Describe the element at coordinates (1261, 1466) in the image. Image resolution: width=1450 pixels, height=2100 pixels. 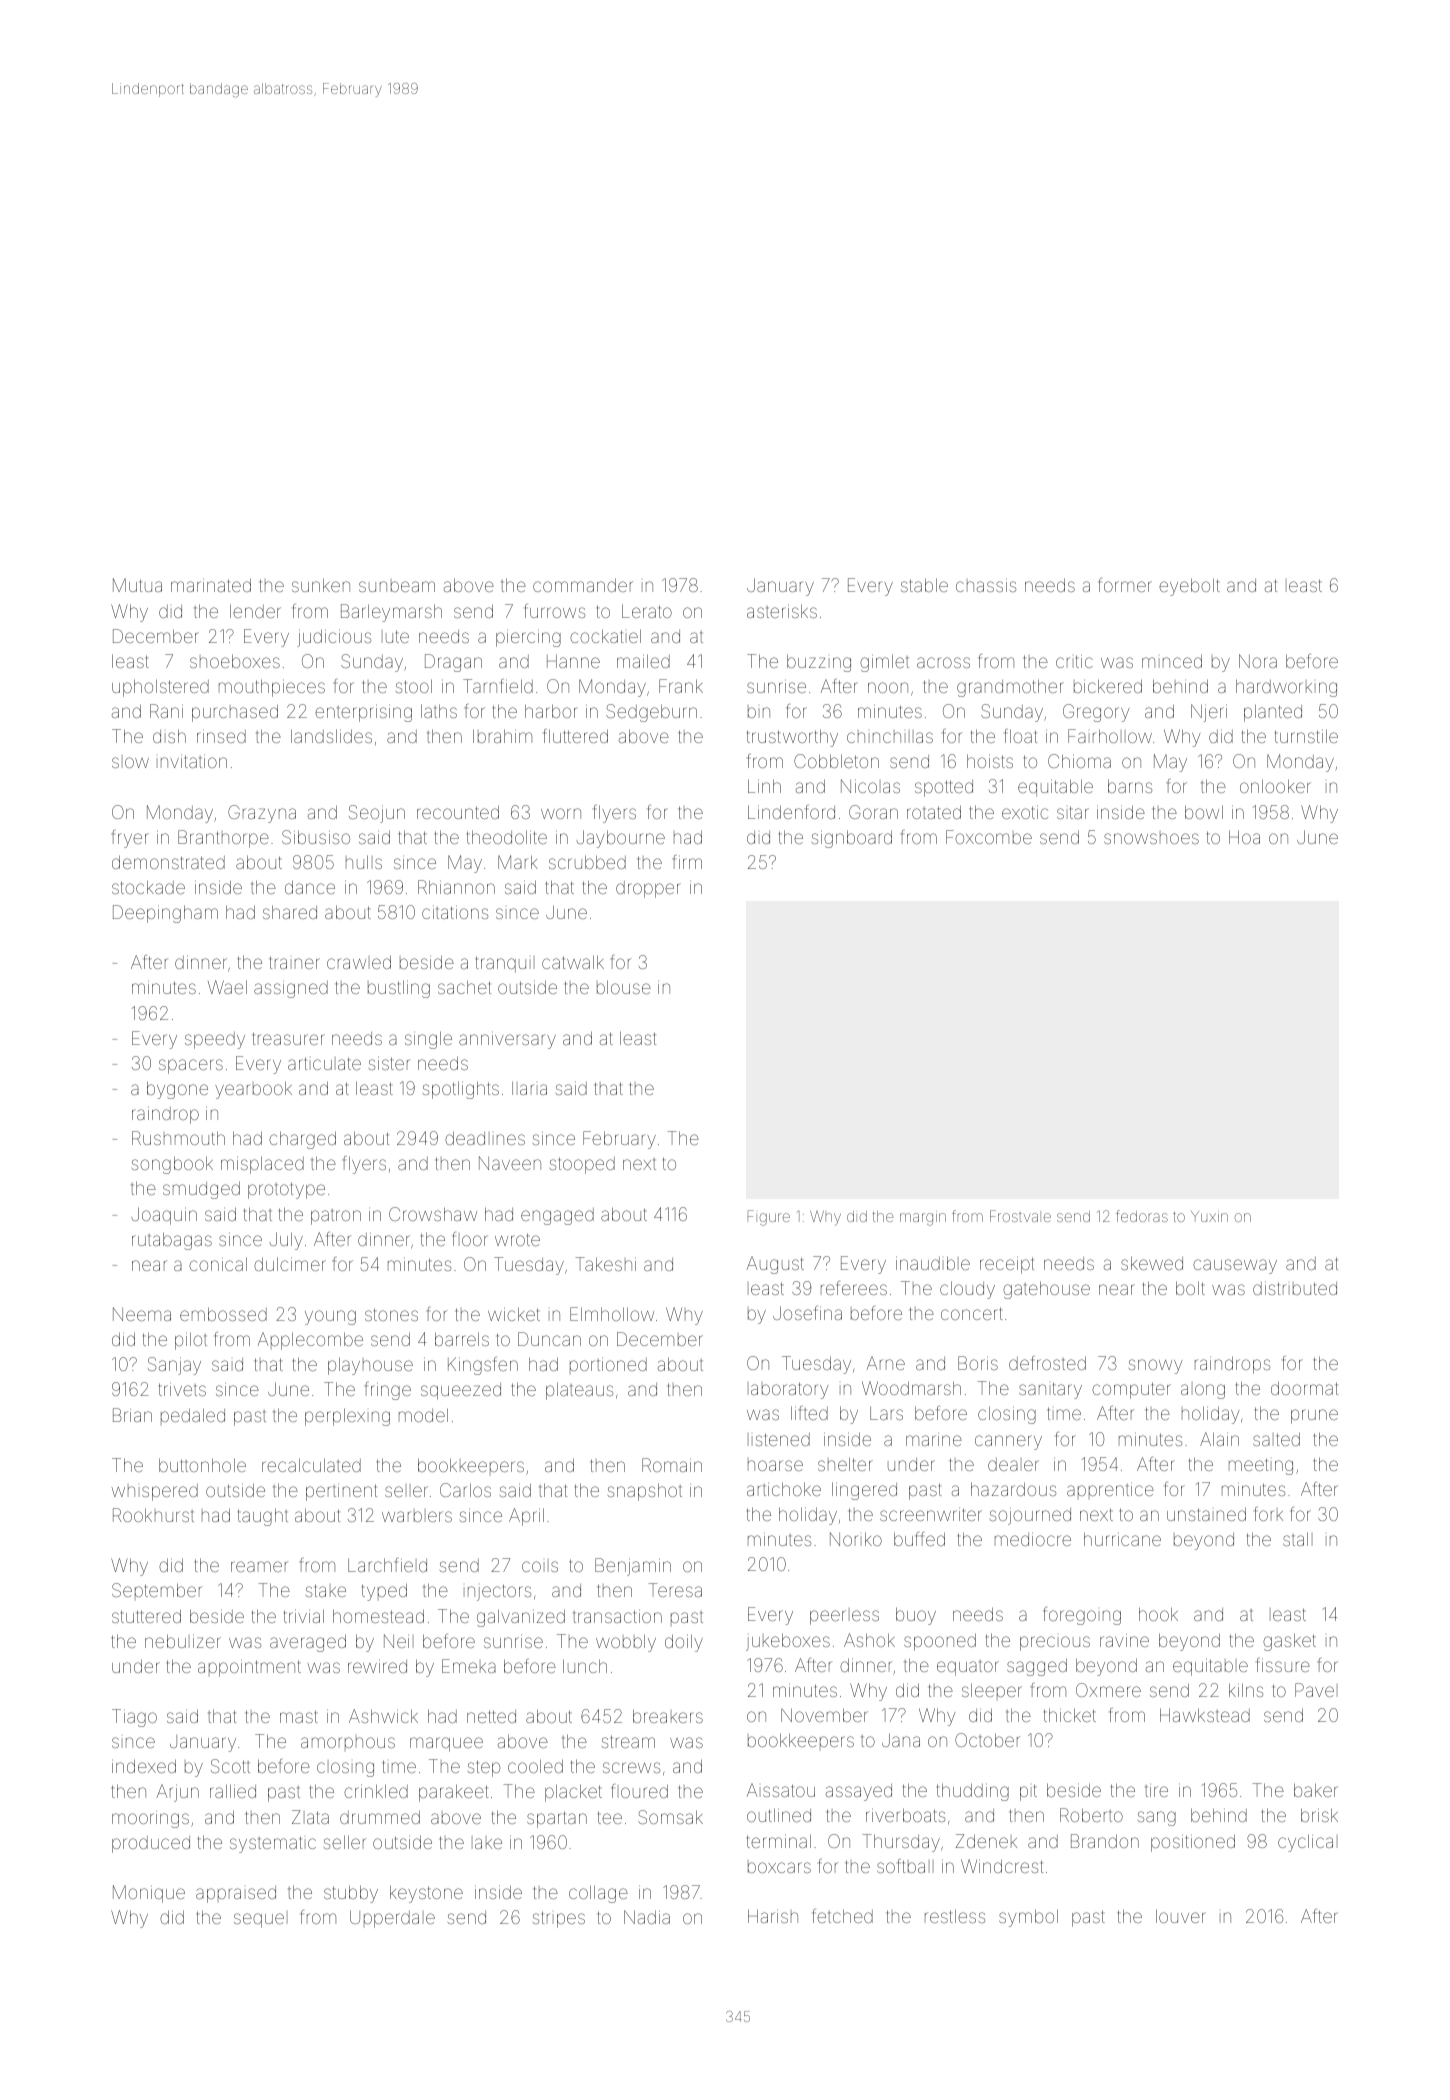
I see `meeting` at that location.
